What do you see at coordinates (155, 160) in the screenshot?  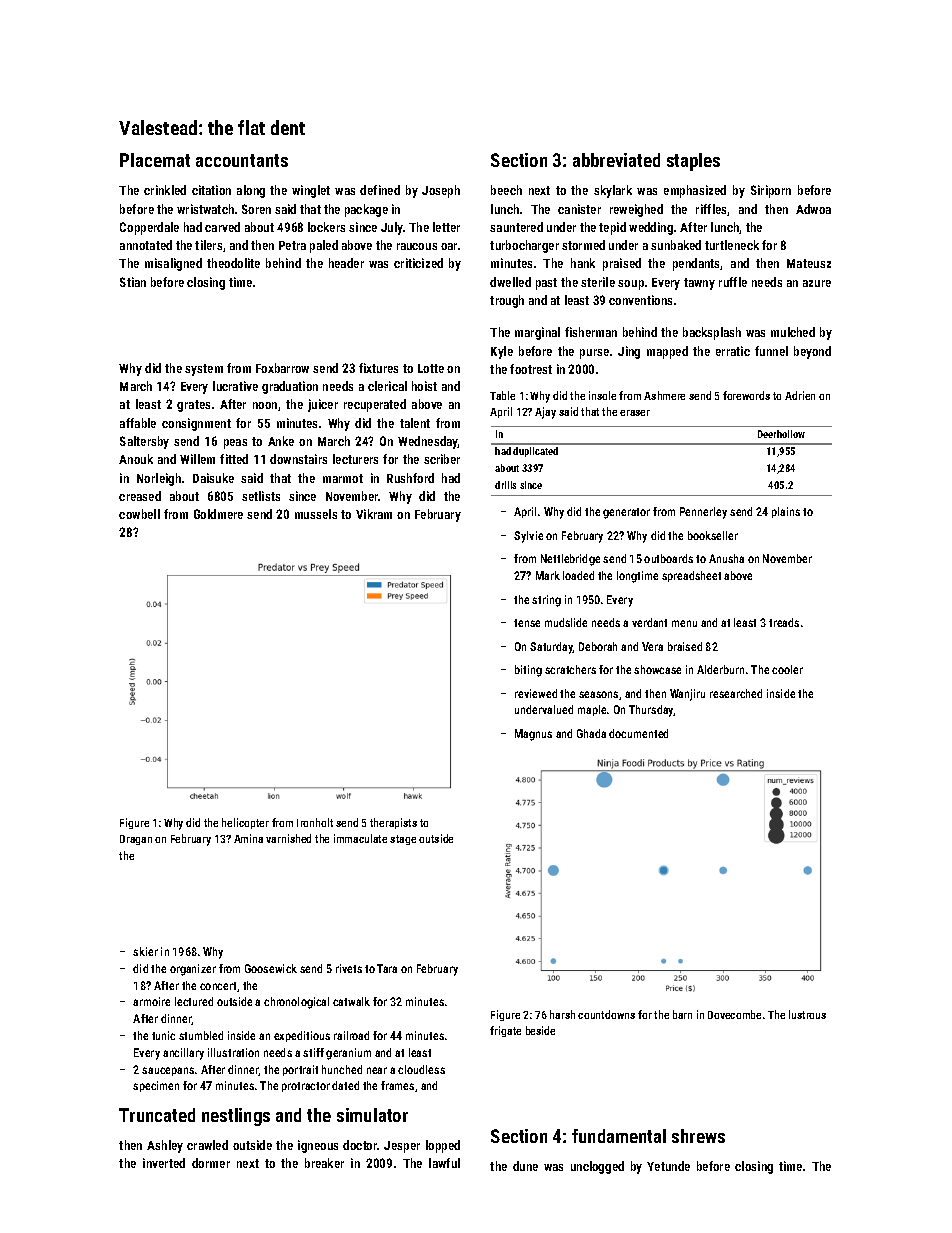 I see `Placemat` at bounding box center [155, 160].
